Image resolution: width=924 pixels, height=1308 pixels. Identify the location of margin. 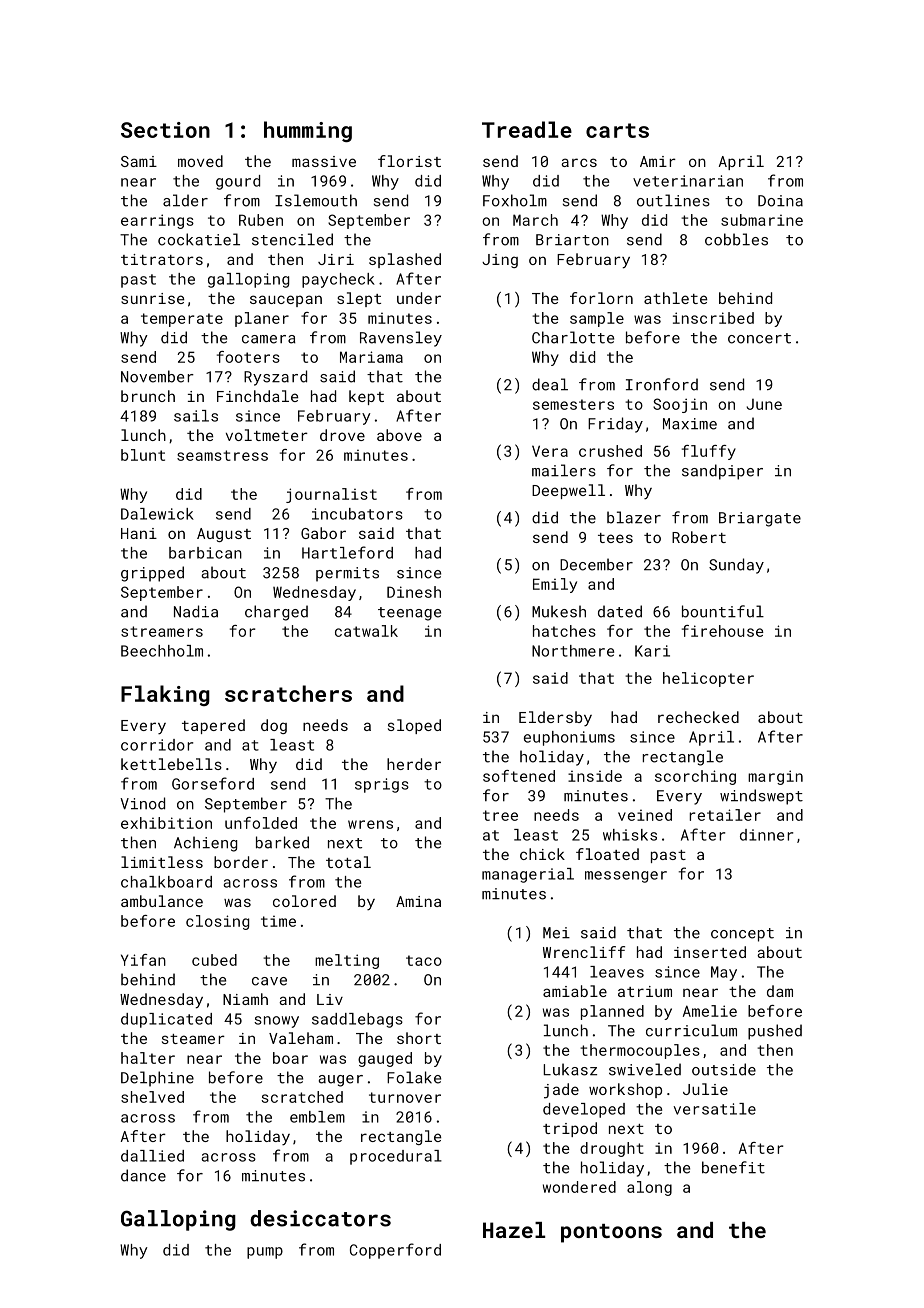
(775, 777).
